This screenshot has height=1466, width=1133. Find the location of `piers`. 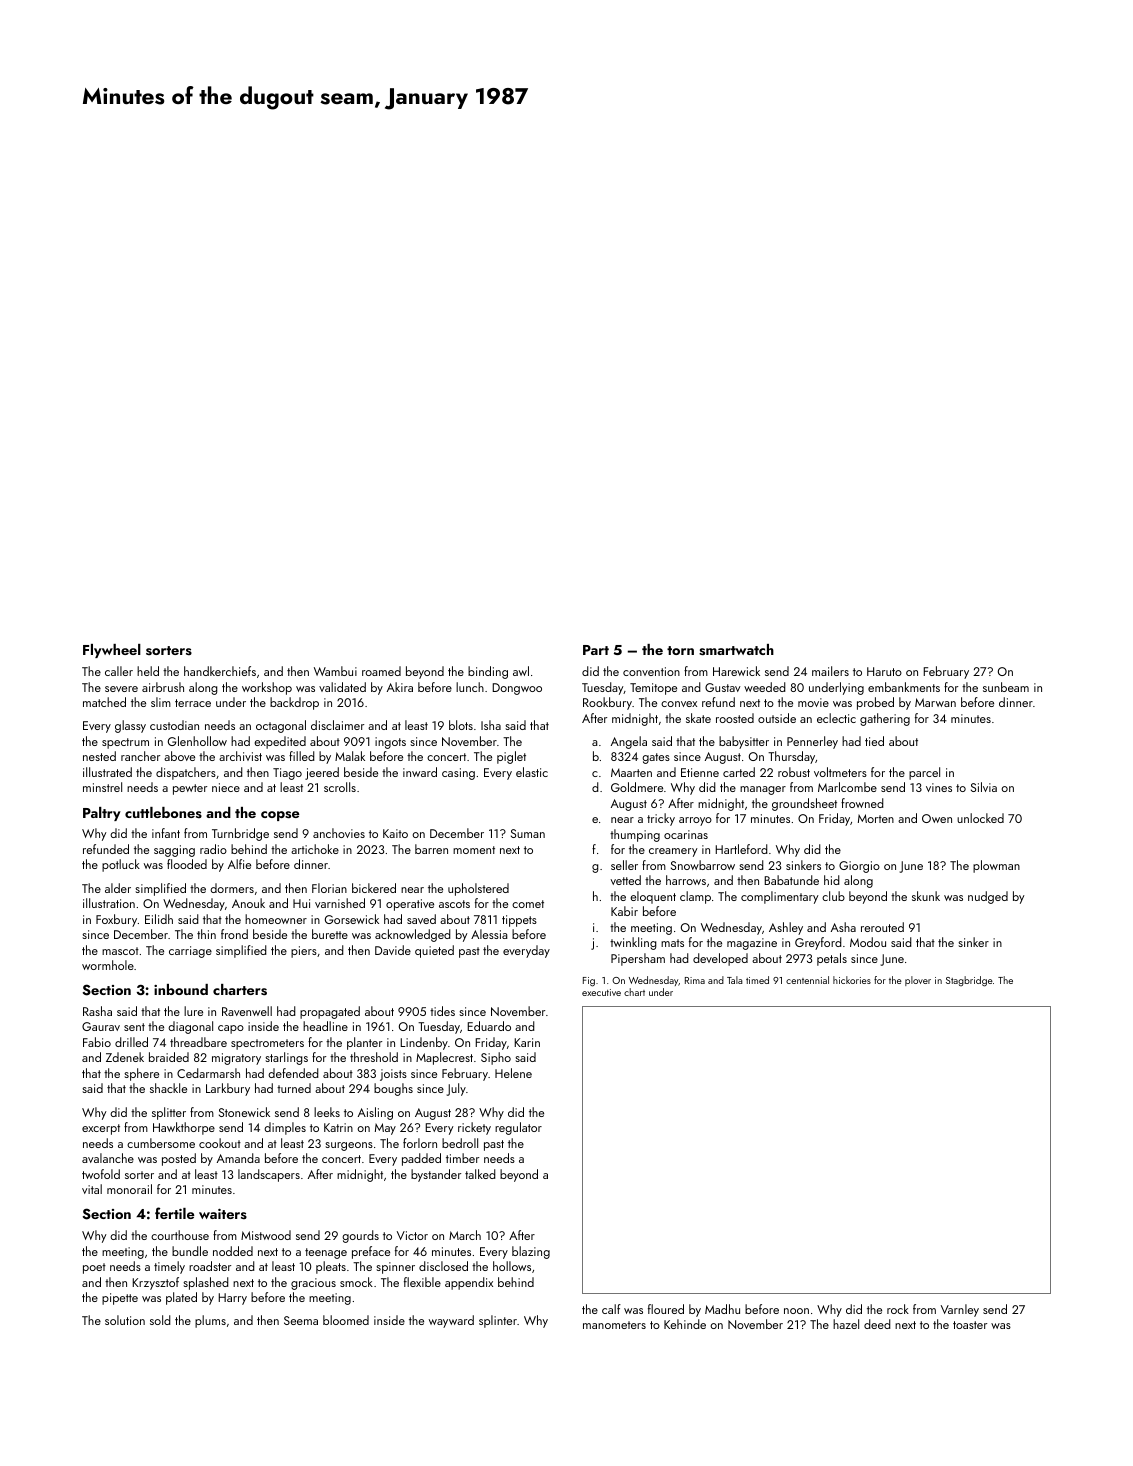

piers is located at coordinates (304, 952).
